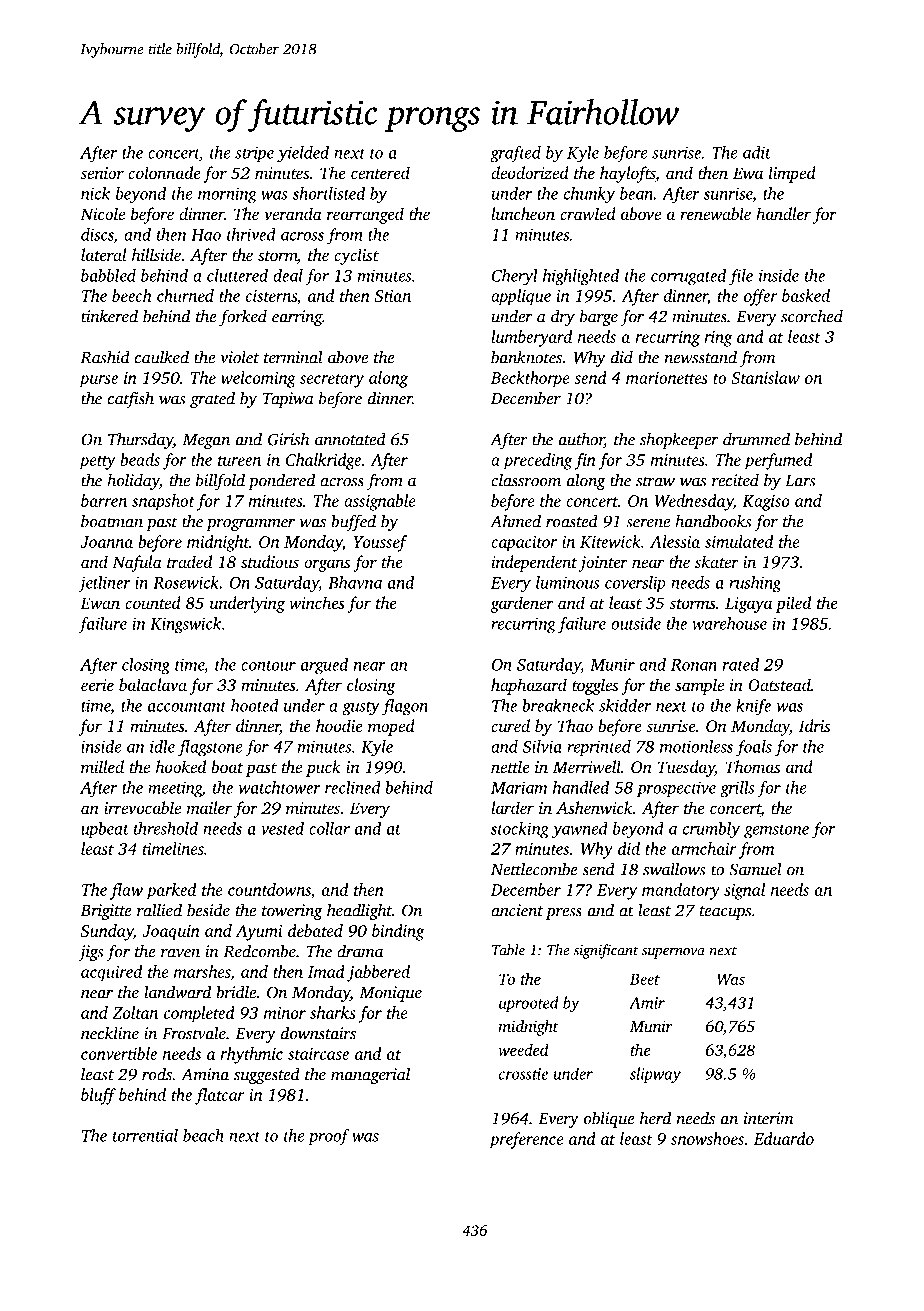 The image size is (924, 1311). What do you see at coordinates (512, 807) in the document?
I see `larder` at bounding box center [512, 807].
